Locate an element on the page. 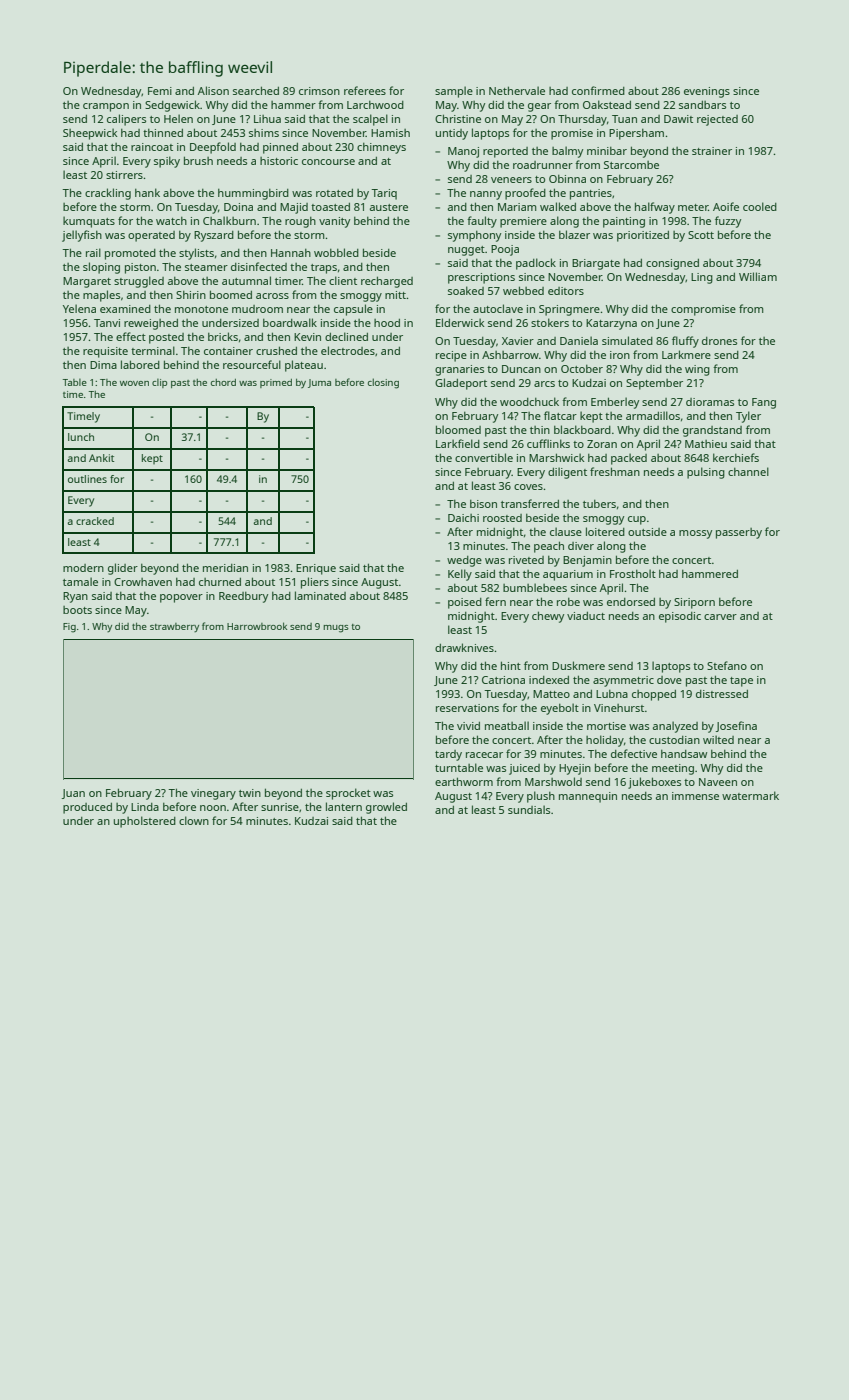 The width and height of the document is (849, 1400). evenings is located at coordinates (707, 92).
